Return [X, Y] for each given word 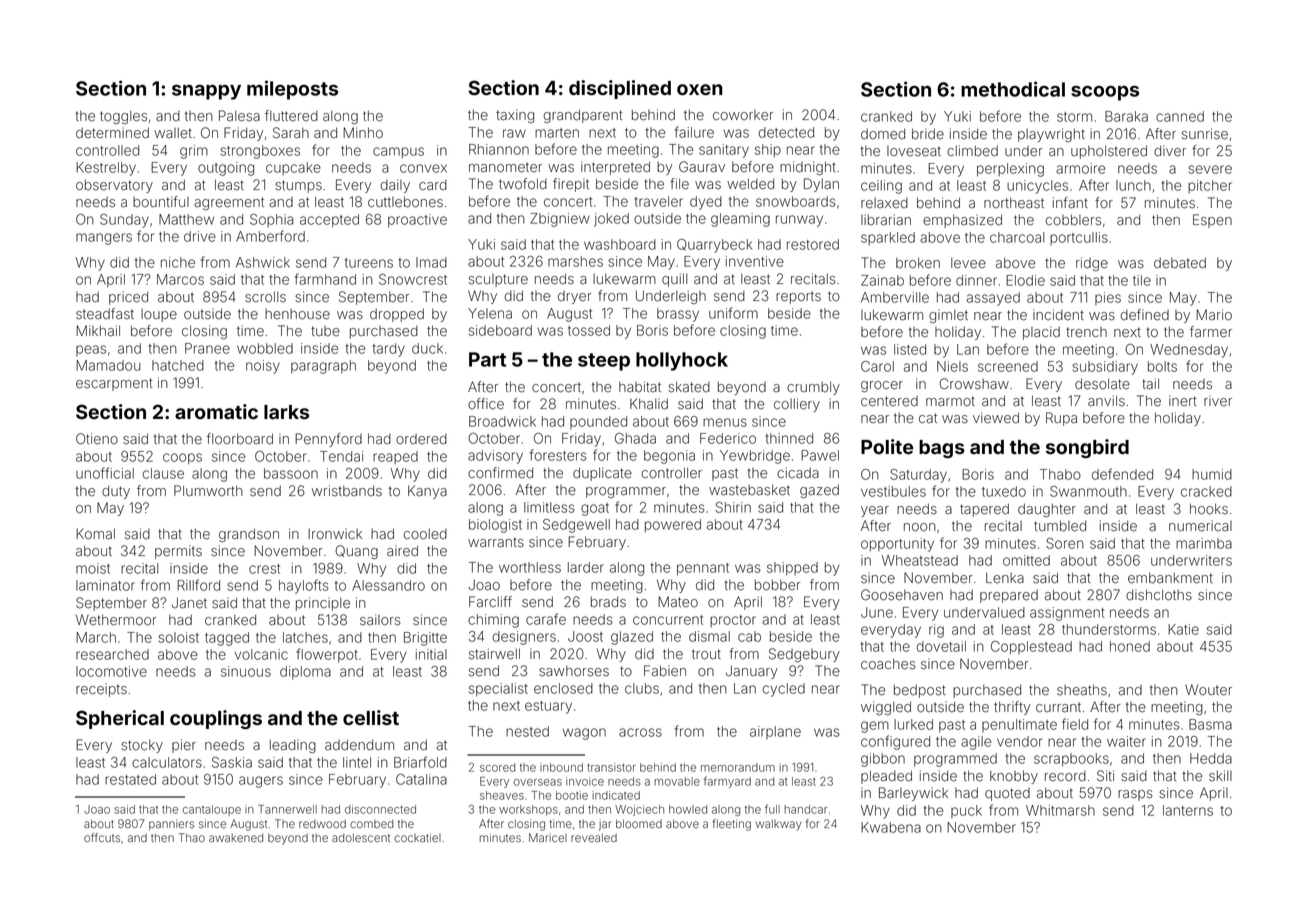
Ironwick [335, 534]
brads [608, 602]
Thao [192, 837]
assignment [1067, 614]
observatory [114, 186]
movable [677, 781]
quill [674, 280]
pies [1108, 298]
